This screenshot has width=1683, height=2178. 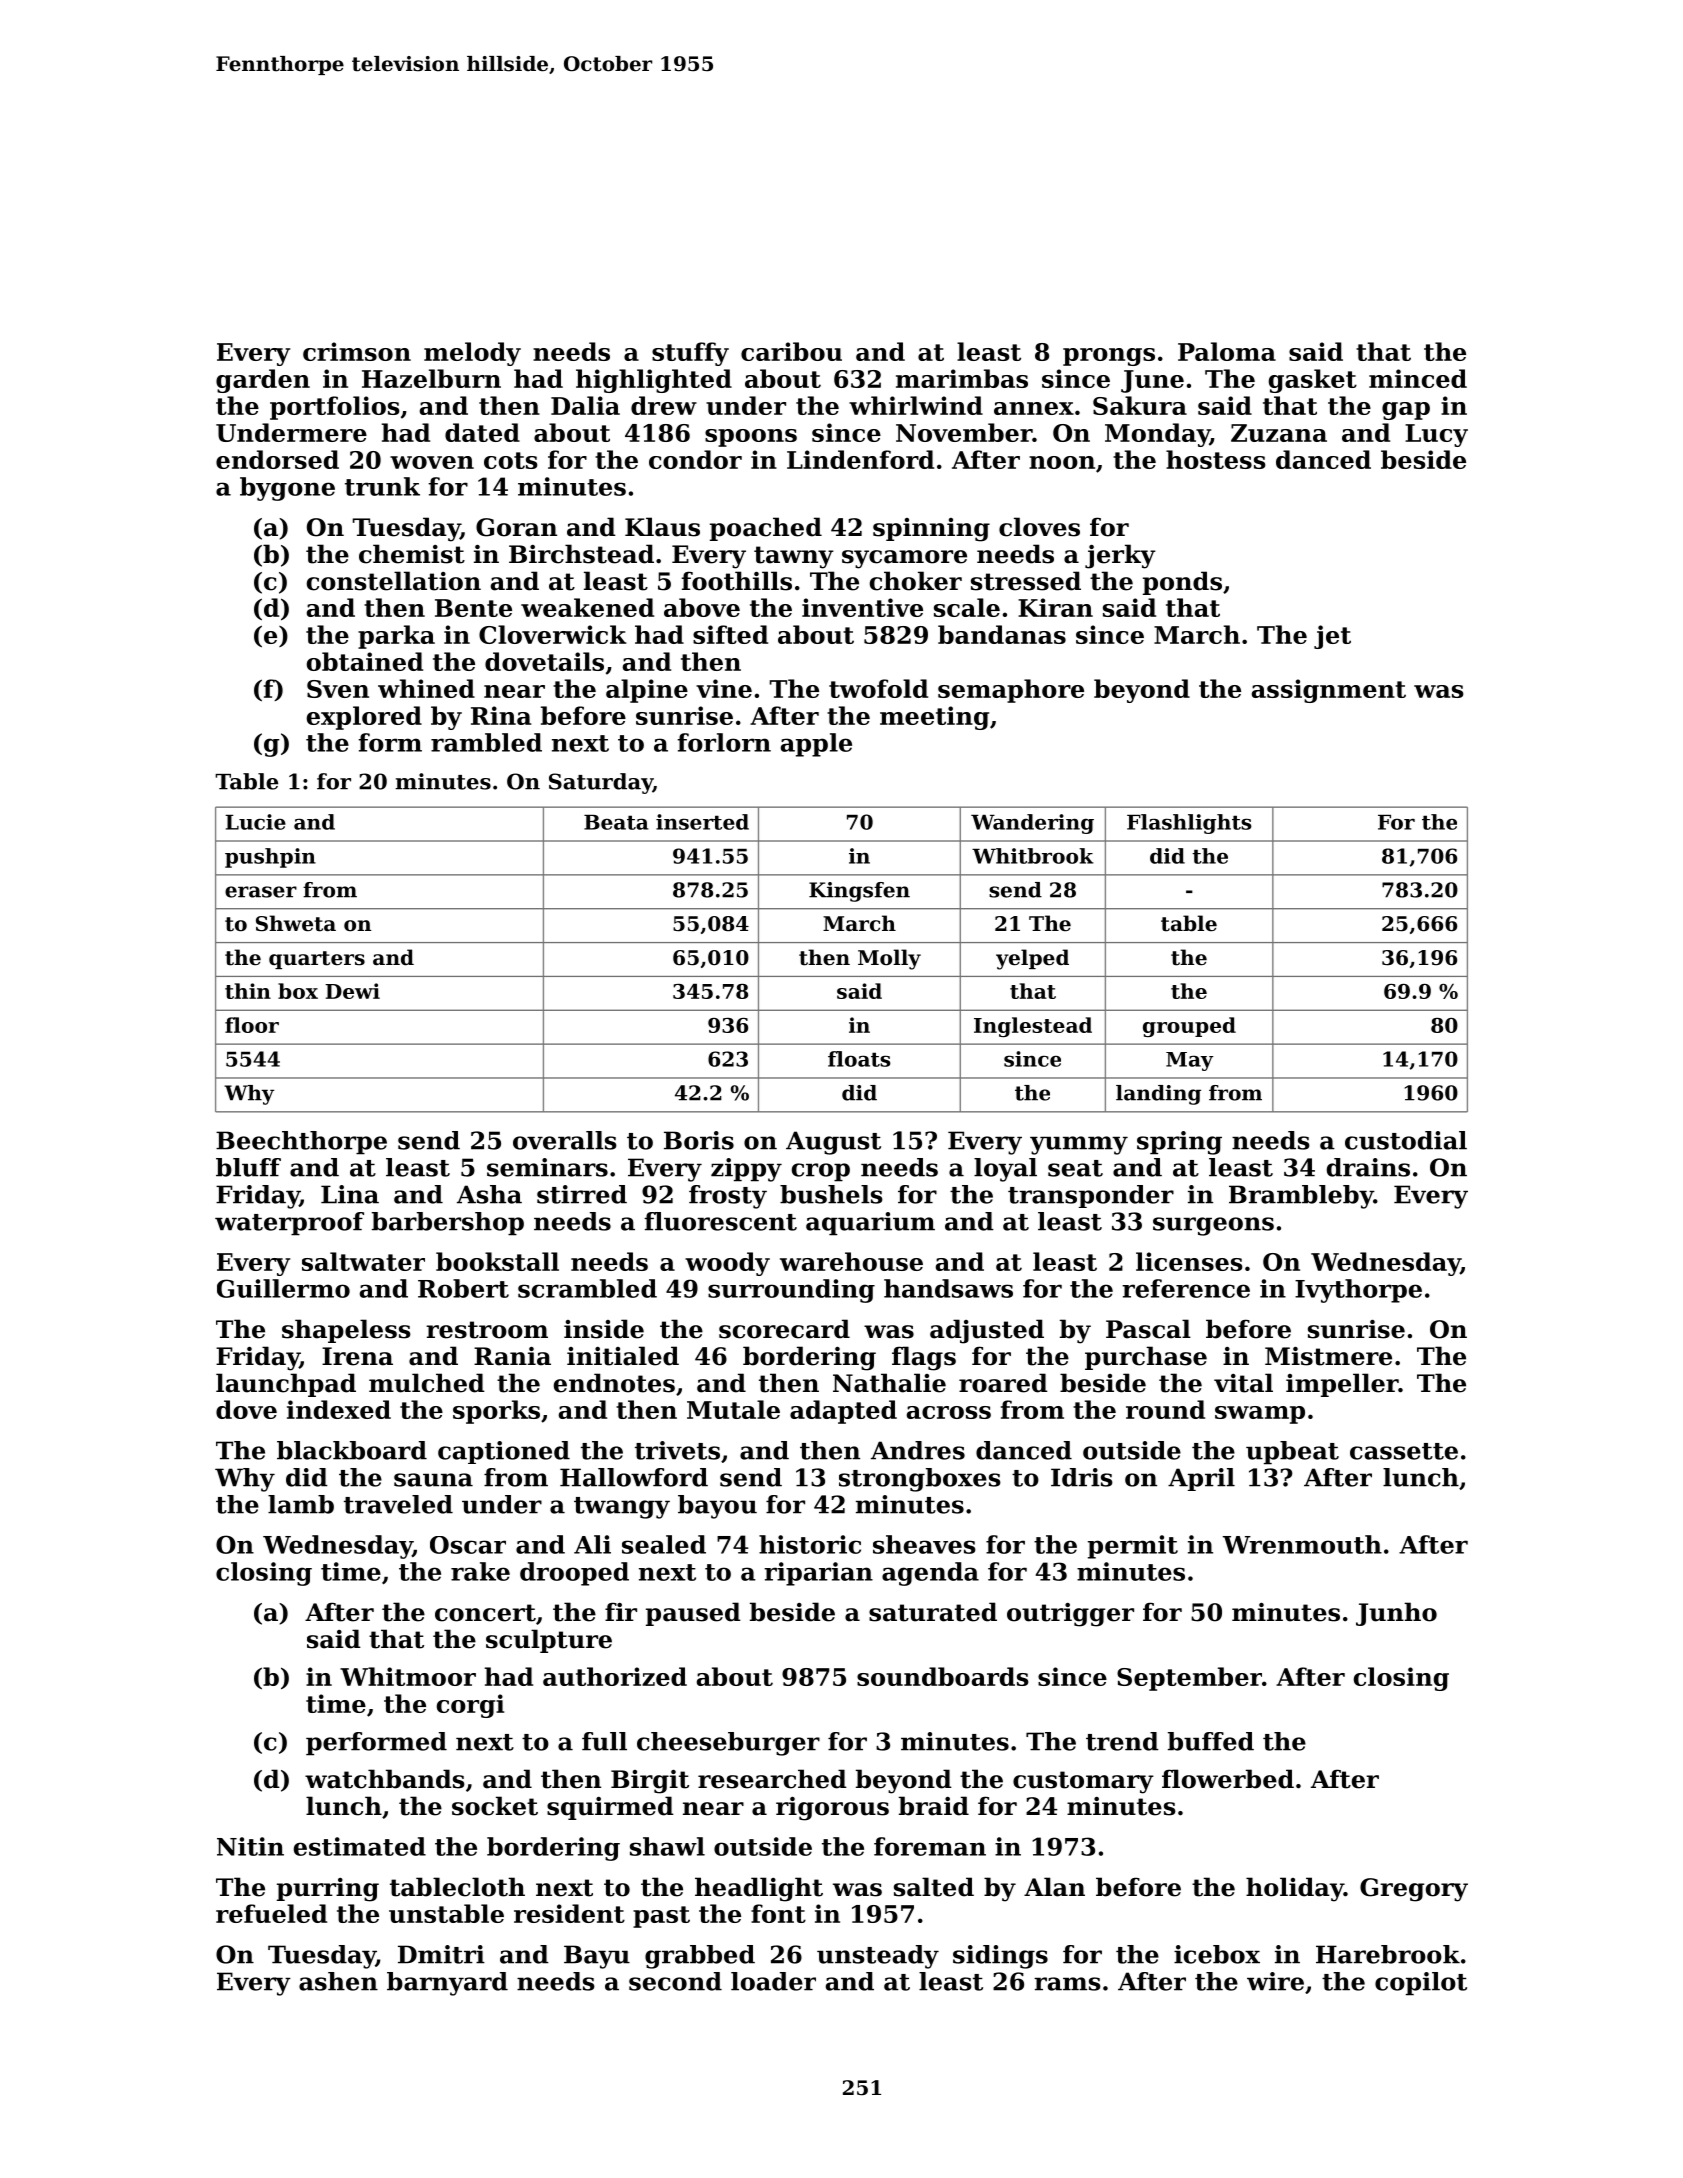 What do you see at coordinates (816, 745) in the screenshot?
I see `apple` at bounding box center [816, 745].
